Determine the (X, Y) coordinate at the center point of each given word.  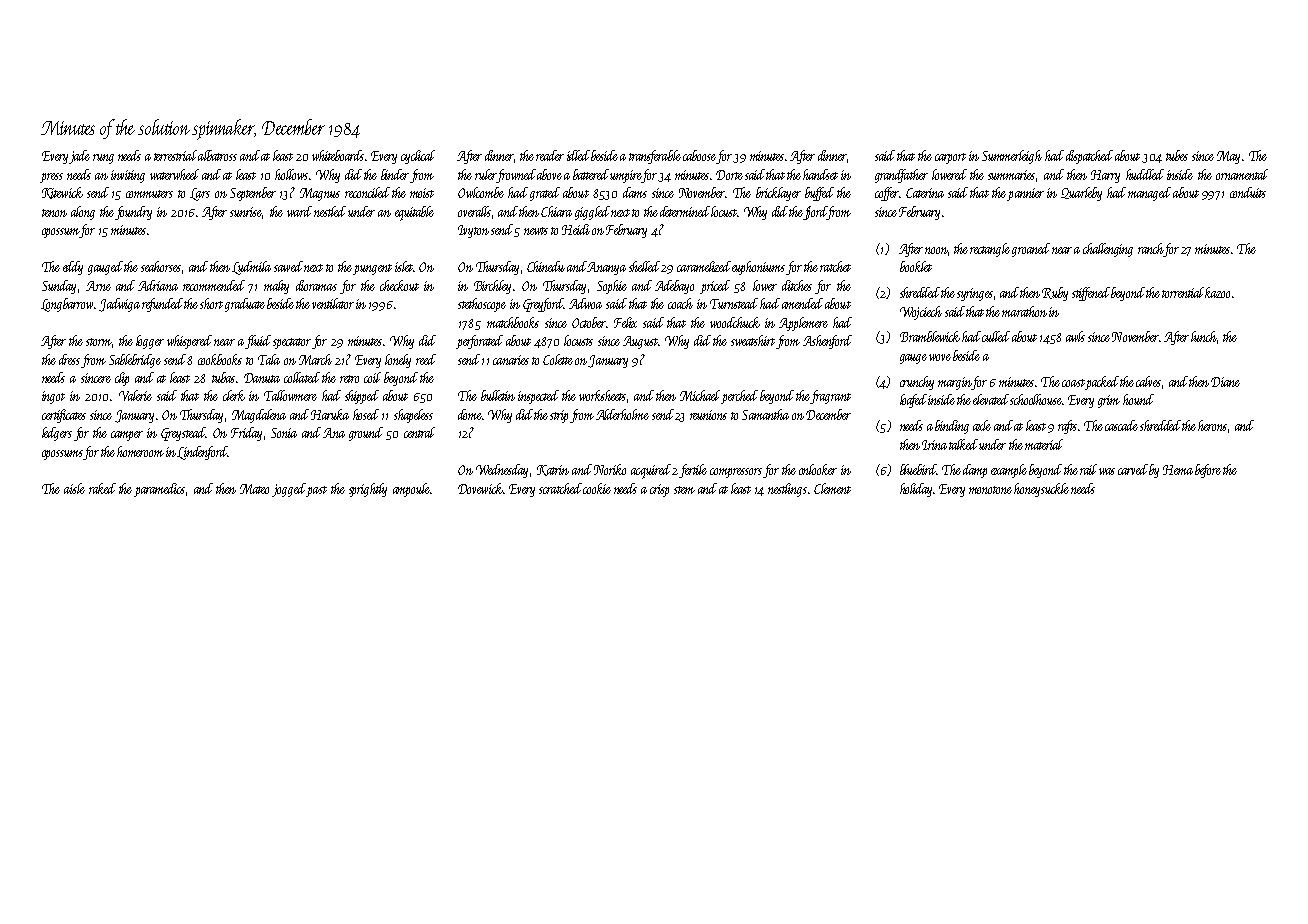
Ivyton (473, 231)
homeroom (140, 451)
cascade (1121, 425)
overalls (474, 211)
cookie (597, 488)
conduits (1248, 192)
